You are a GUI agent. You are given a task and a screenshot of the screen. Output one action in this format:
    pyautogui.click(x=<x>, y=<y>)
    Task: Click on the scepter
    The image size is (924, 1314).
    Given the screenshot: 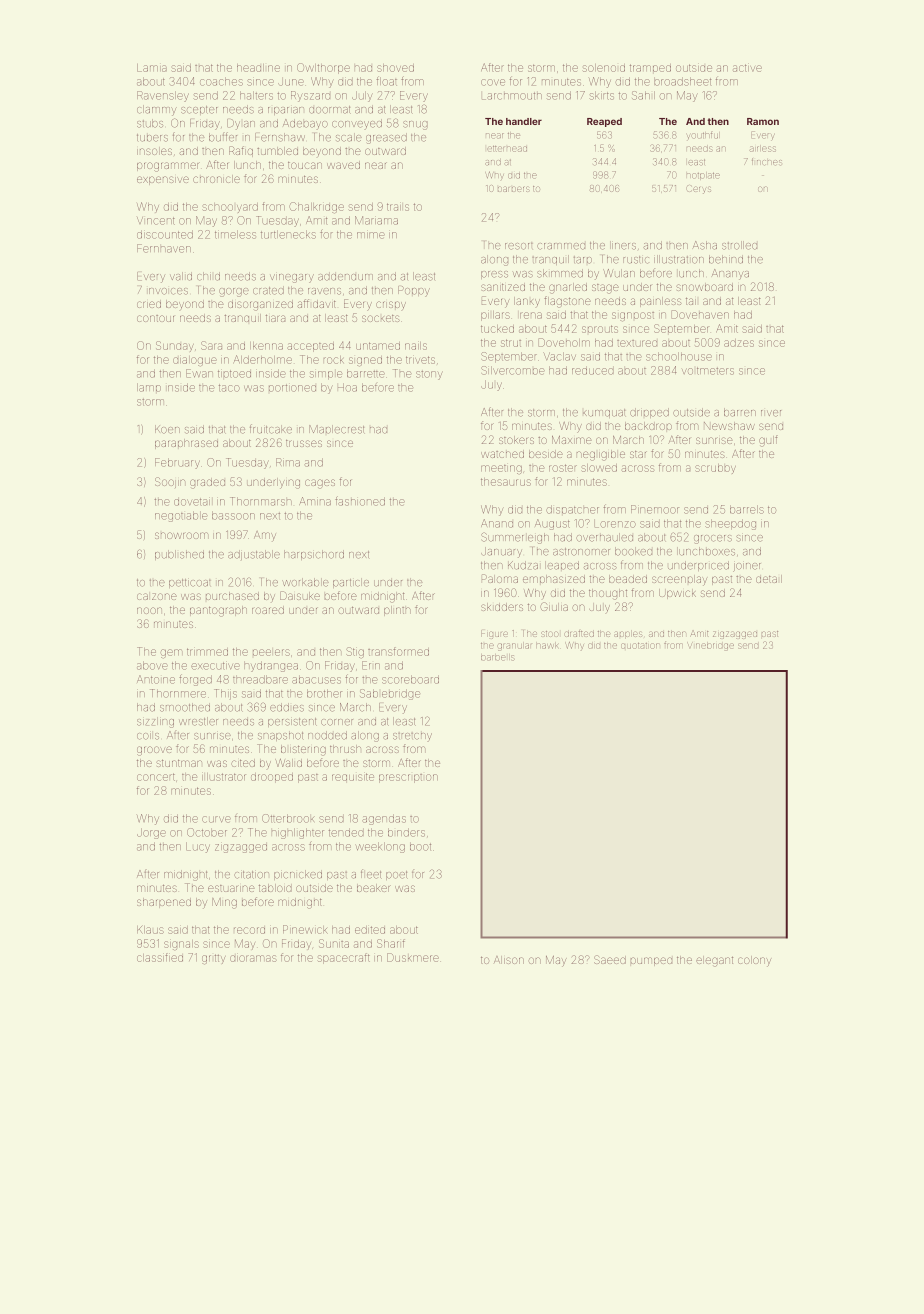 What is the action you would take?
    pyautogui.click(x=199, y=110)
